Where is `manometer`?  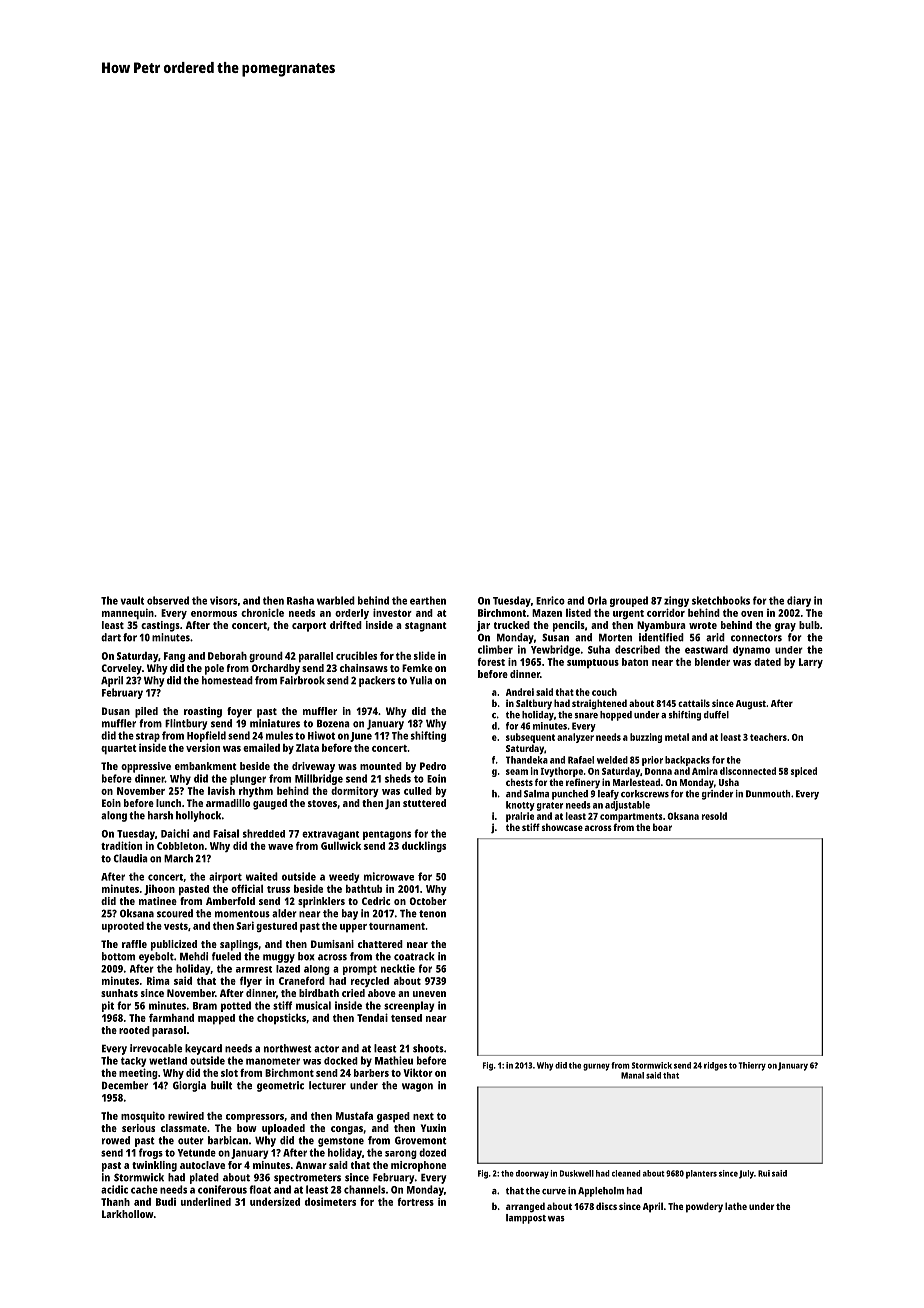
manometer is located at coordinates (273, 1061).
